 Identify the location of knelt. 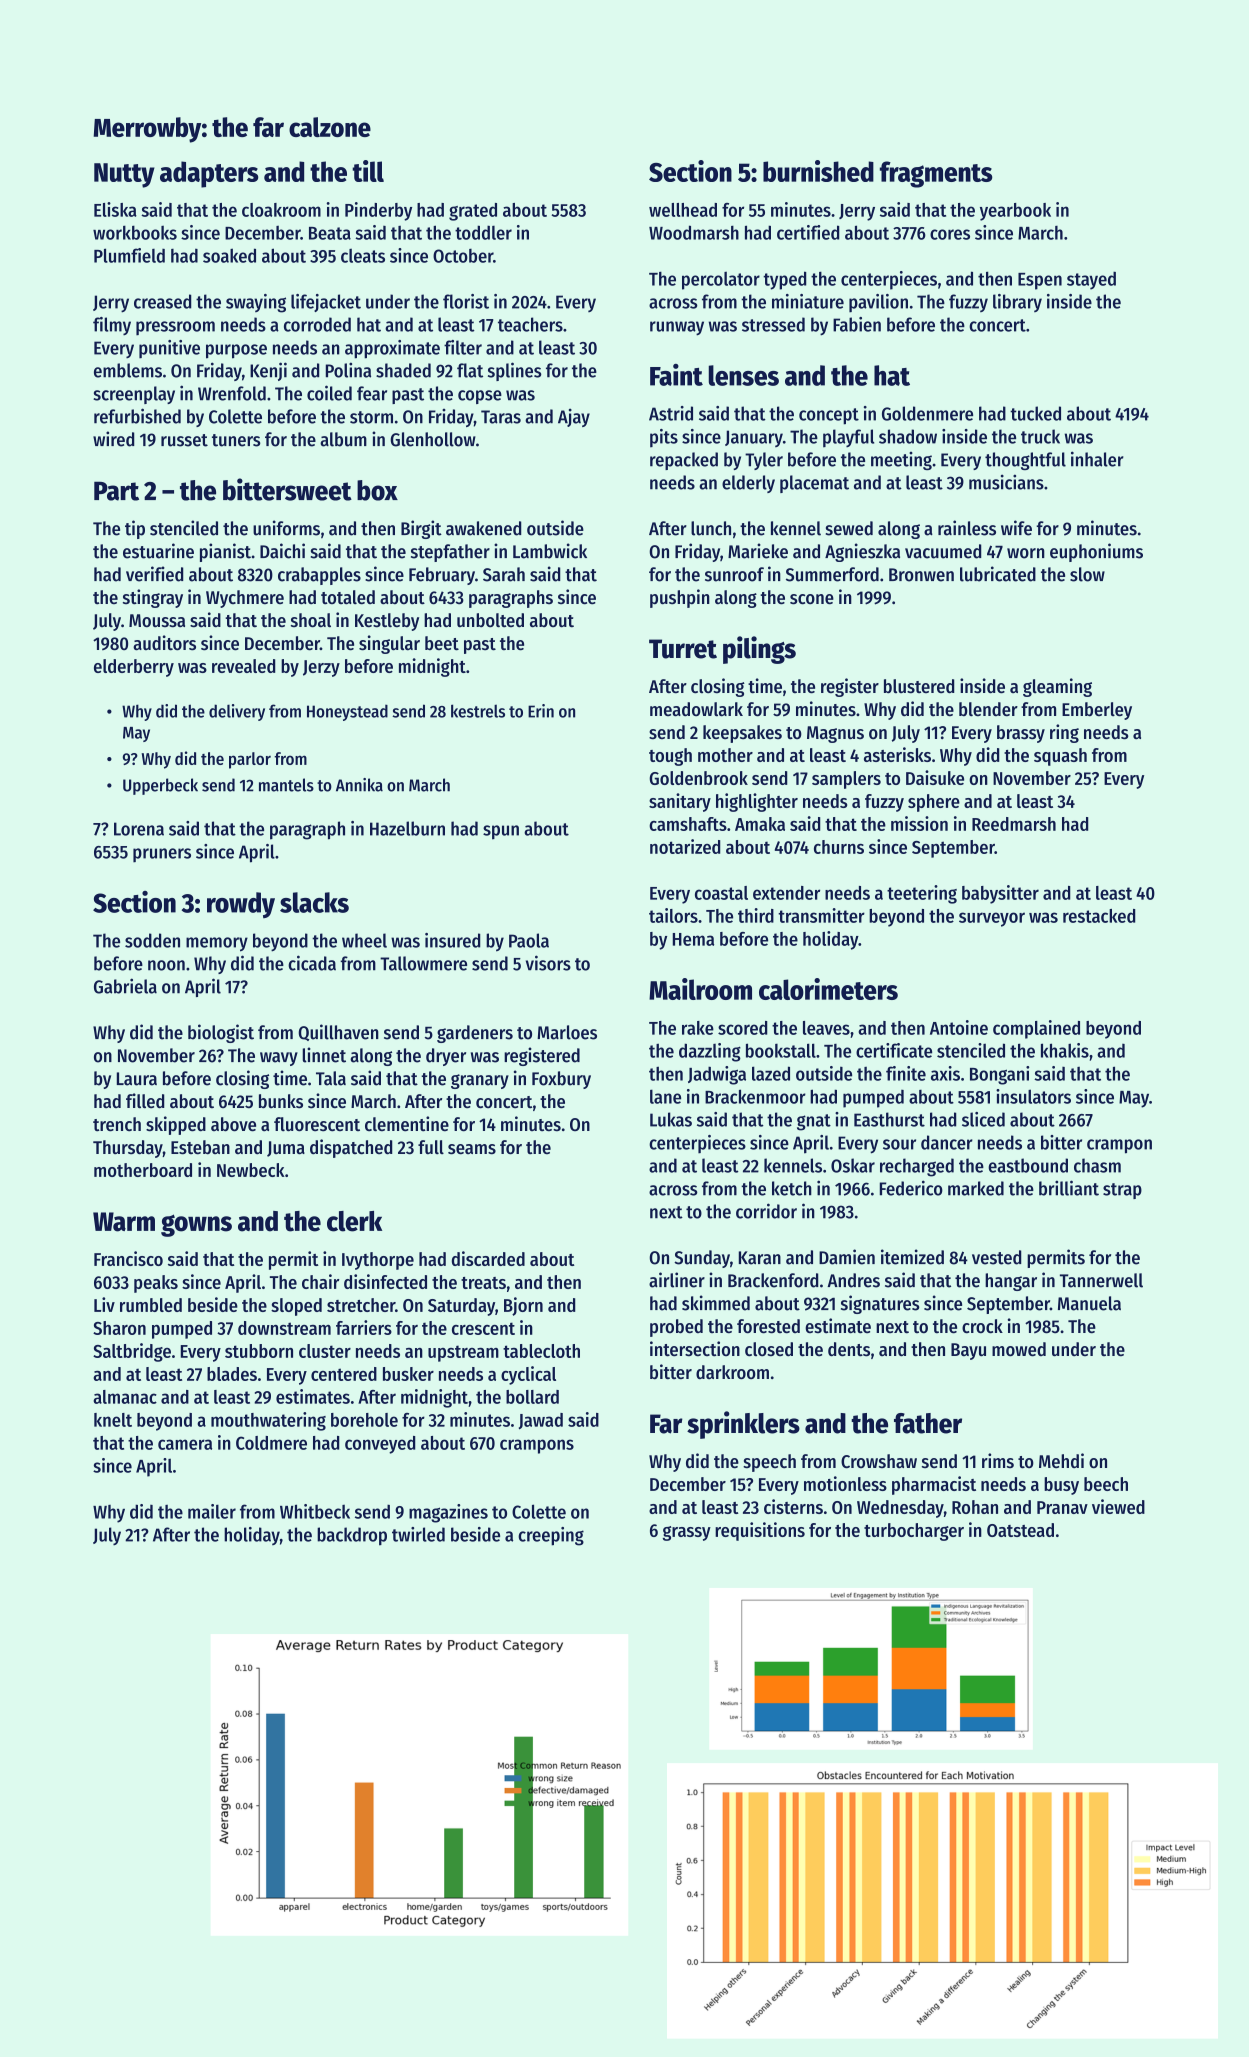
(113, 1420).
